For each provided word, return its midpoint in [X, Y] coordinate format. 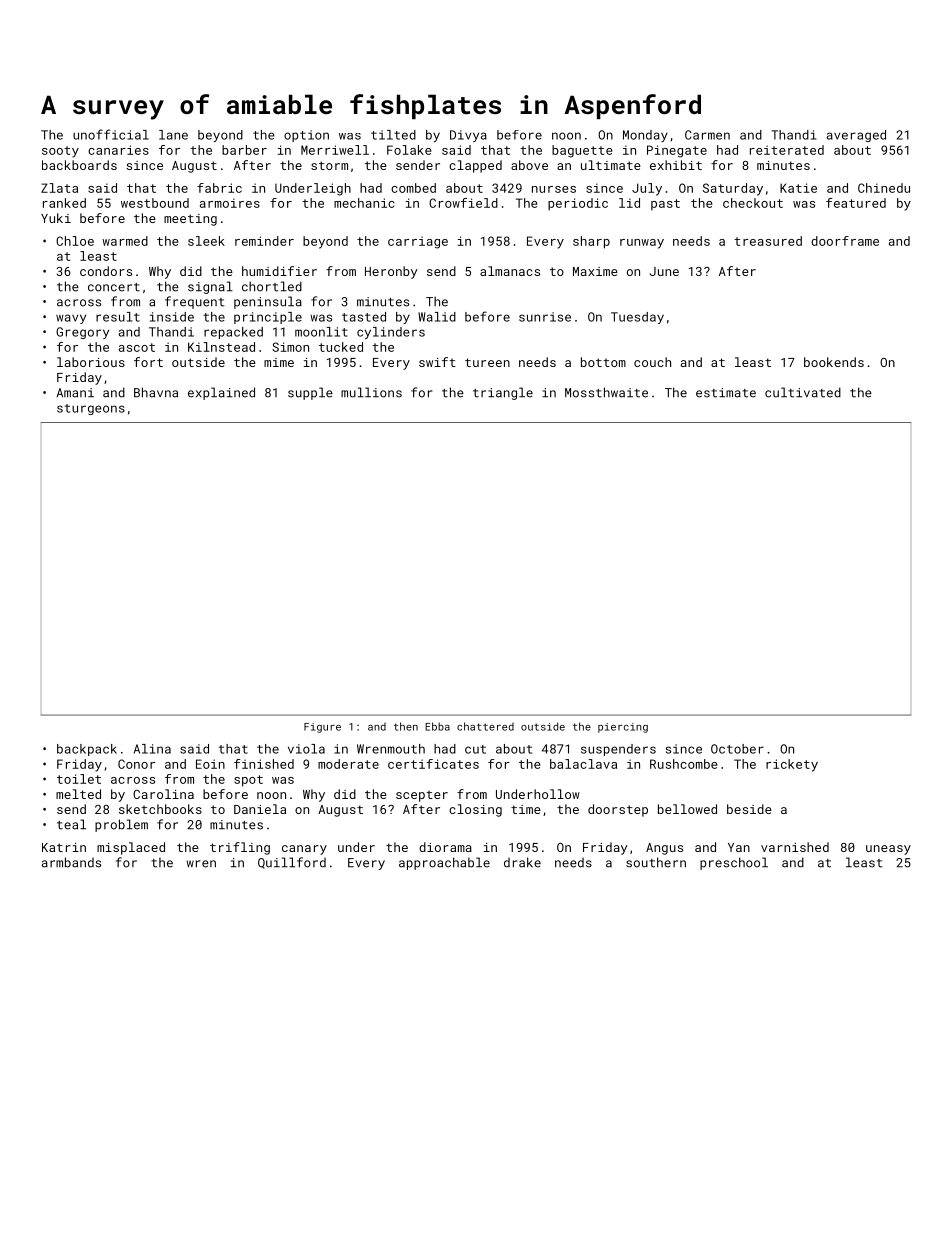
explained [221, 393]
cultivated [803, 392]
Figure [322, 728]
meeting [190, 220]
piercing [623, 728]
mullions [371, 392]
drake [522, 862]
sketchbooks [160, 809]
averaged [856, 136]
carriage [418, 242]
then [406, 726]
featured [856, 203]
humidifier [279, 271]
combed [413, 188]
